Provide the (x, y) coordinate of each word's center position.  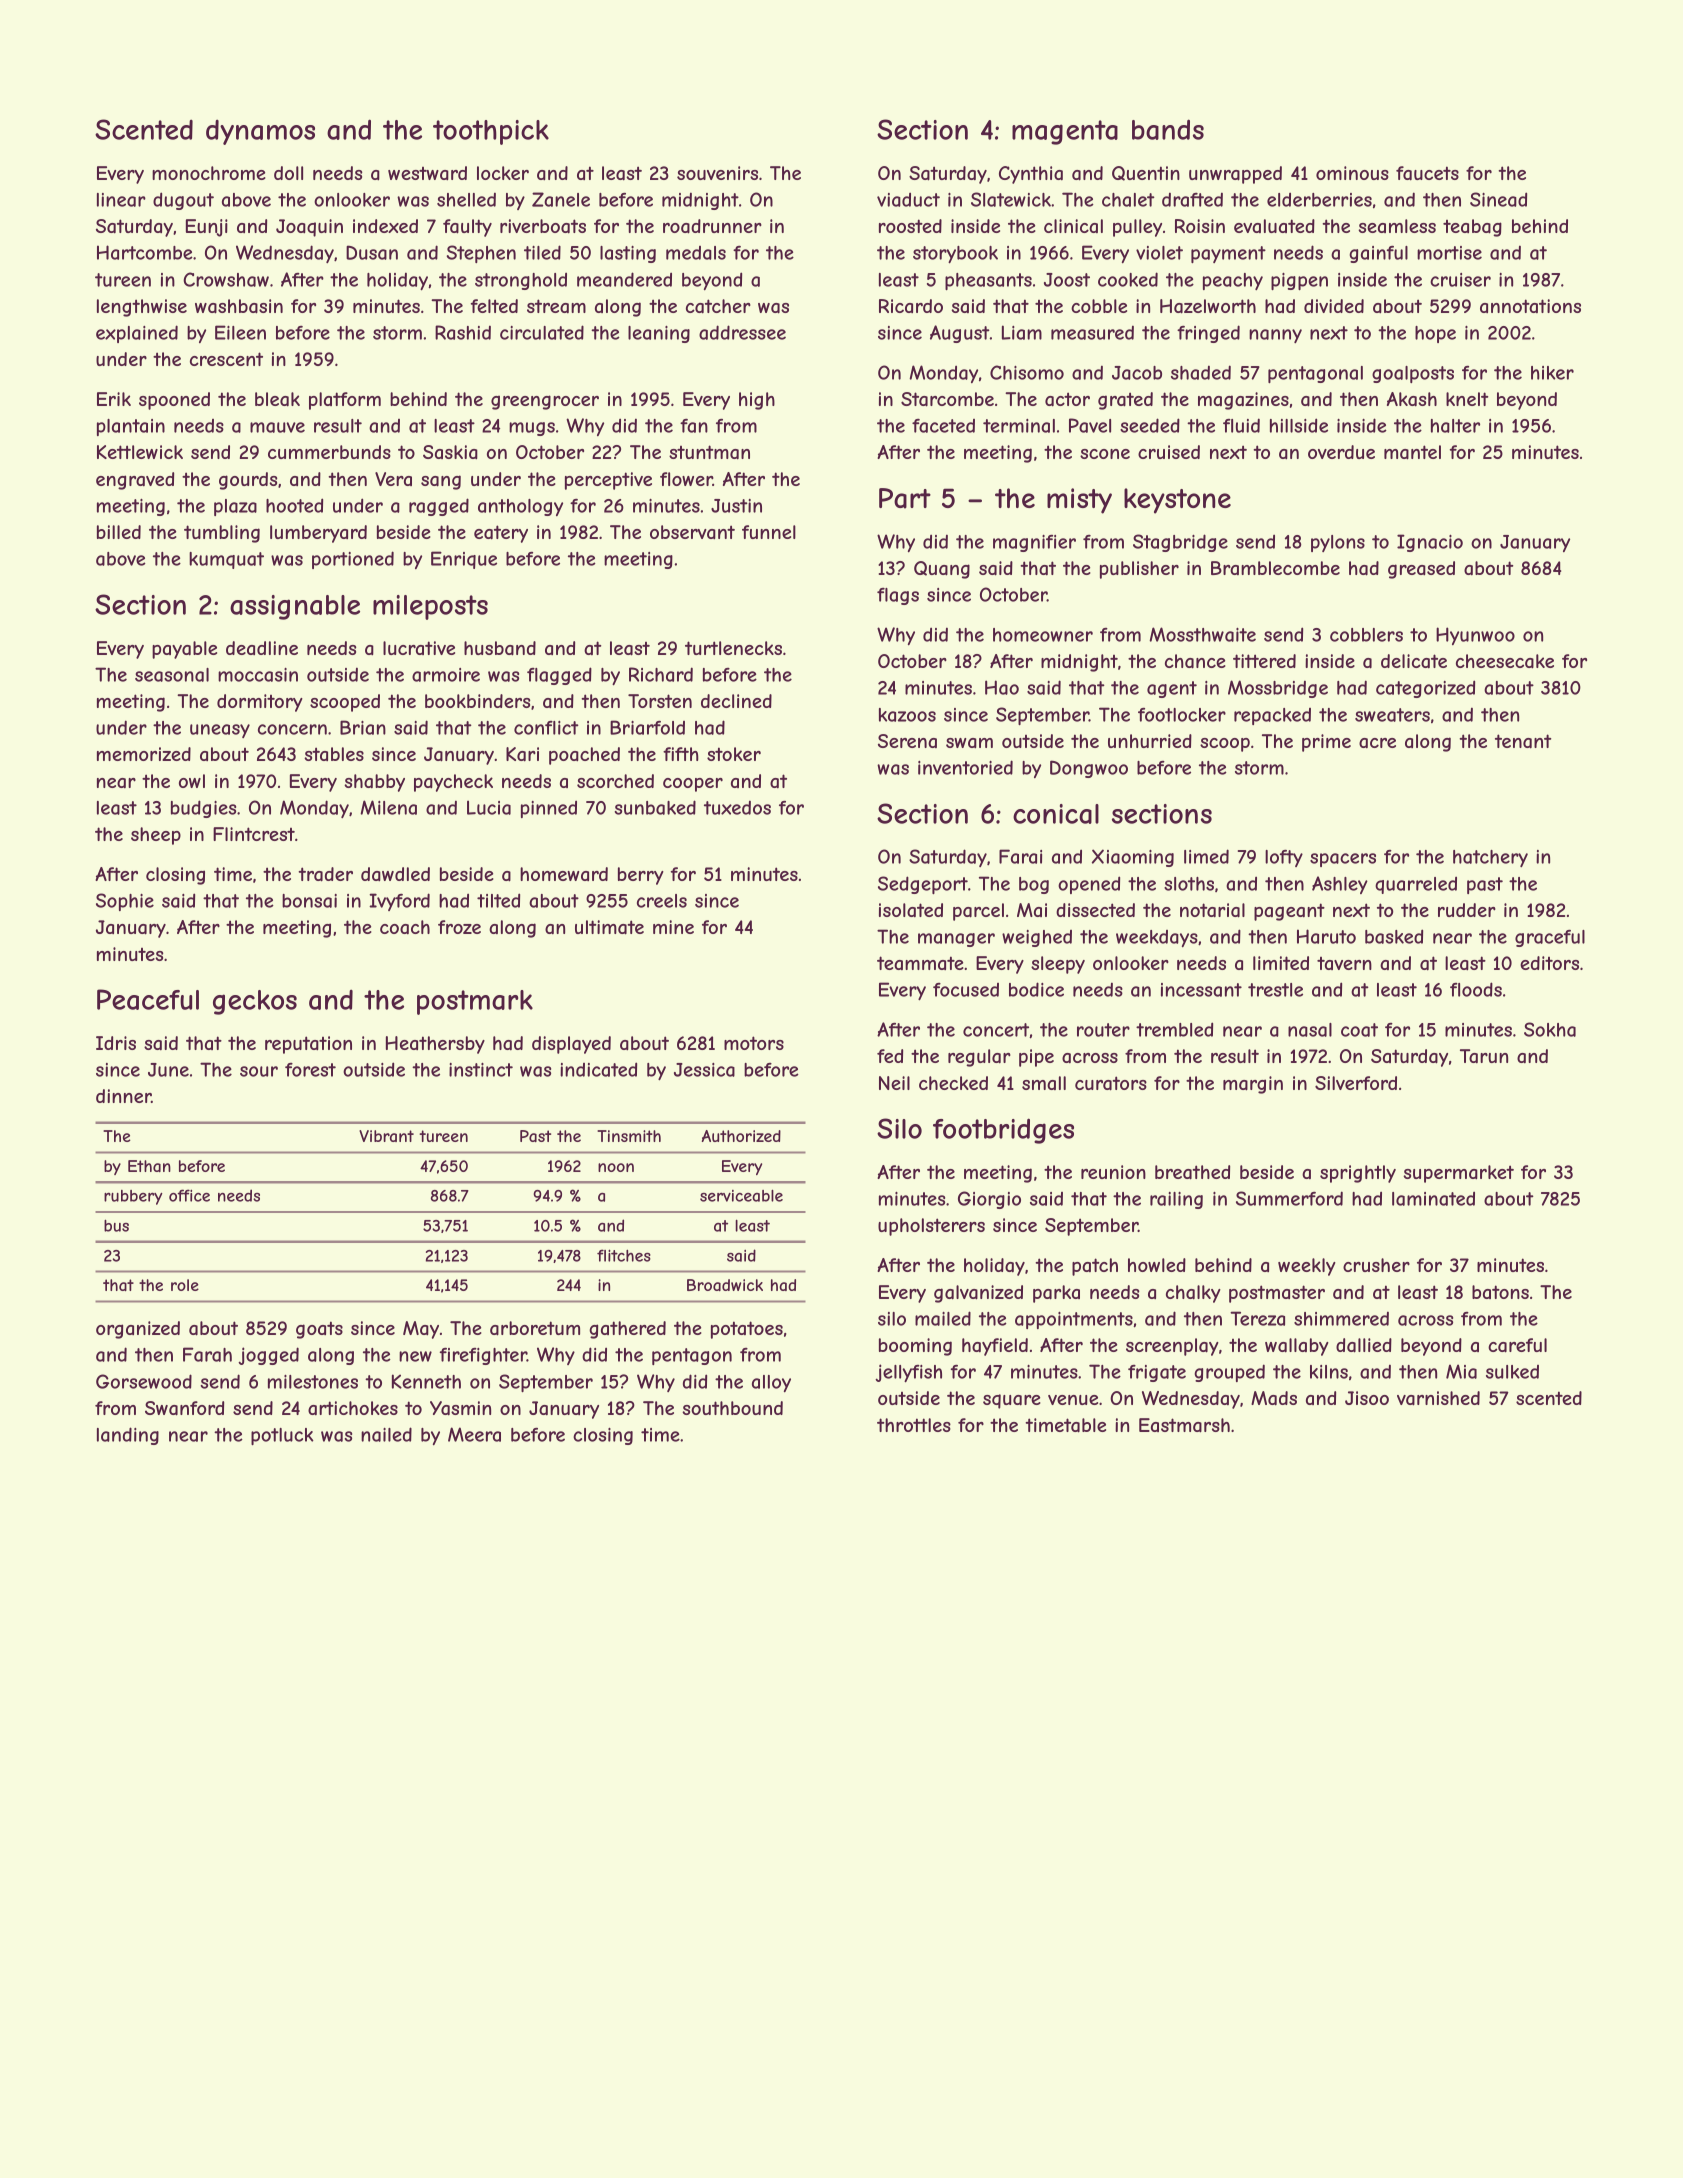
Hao (1002, 687)
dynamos (260, 132)
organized (138, 1330)
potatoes (747, 1330)
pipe (1036, 1058)
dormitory (260, 703)
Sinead (1498, 199)
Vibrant (386, 1136)
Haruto (1326, 936)
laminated (1433, 1199)
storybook (955, 255)
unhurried (1150, 741)
